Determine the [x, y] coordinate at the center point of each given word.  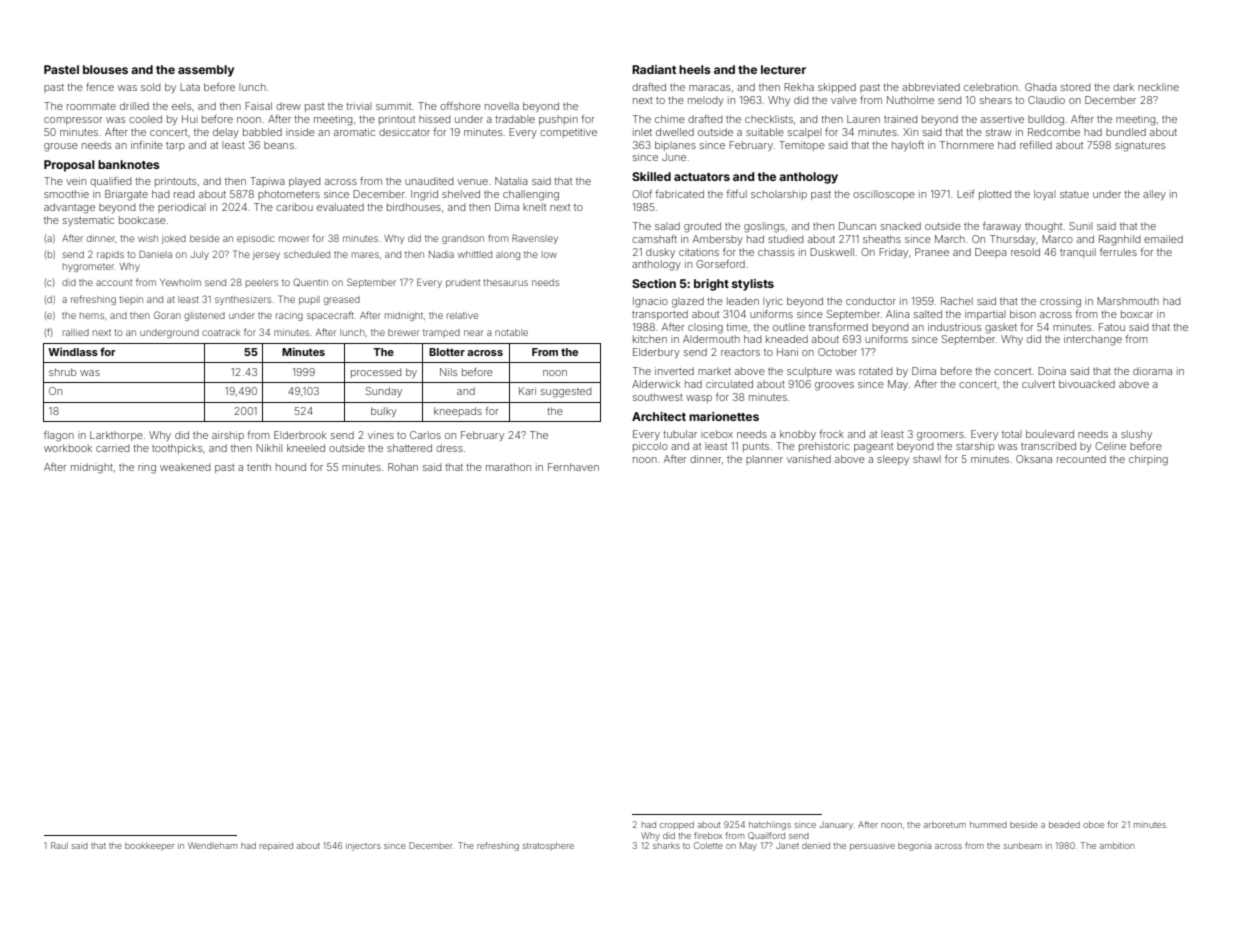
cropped [677, 825]
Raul [59, 845]
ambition [1117, 845]
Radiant [654, 69]
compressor [73, 121]
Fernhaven [573, 467]
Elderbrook [300, 435]
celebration [991, 87]
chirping [1148, 460]
